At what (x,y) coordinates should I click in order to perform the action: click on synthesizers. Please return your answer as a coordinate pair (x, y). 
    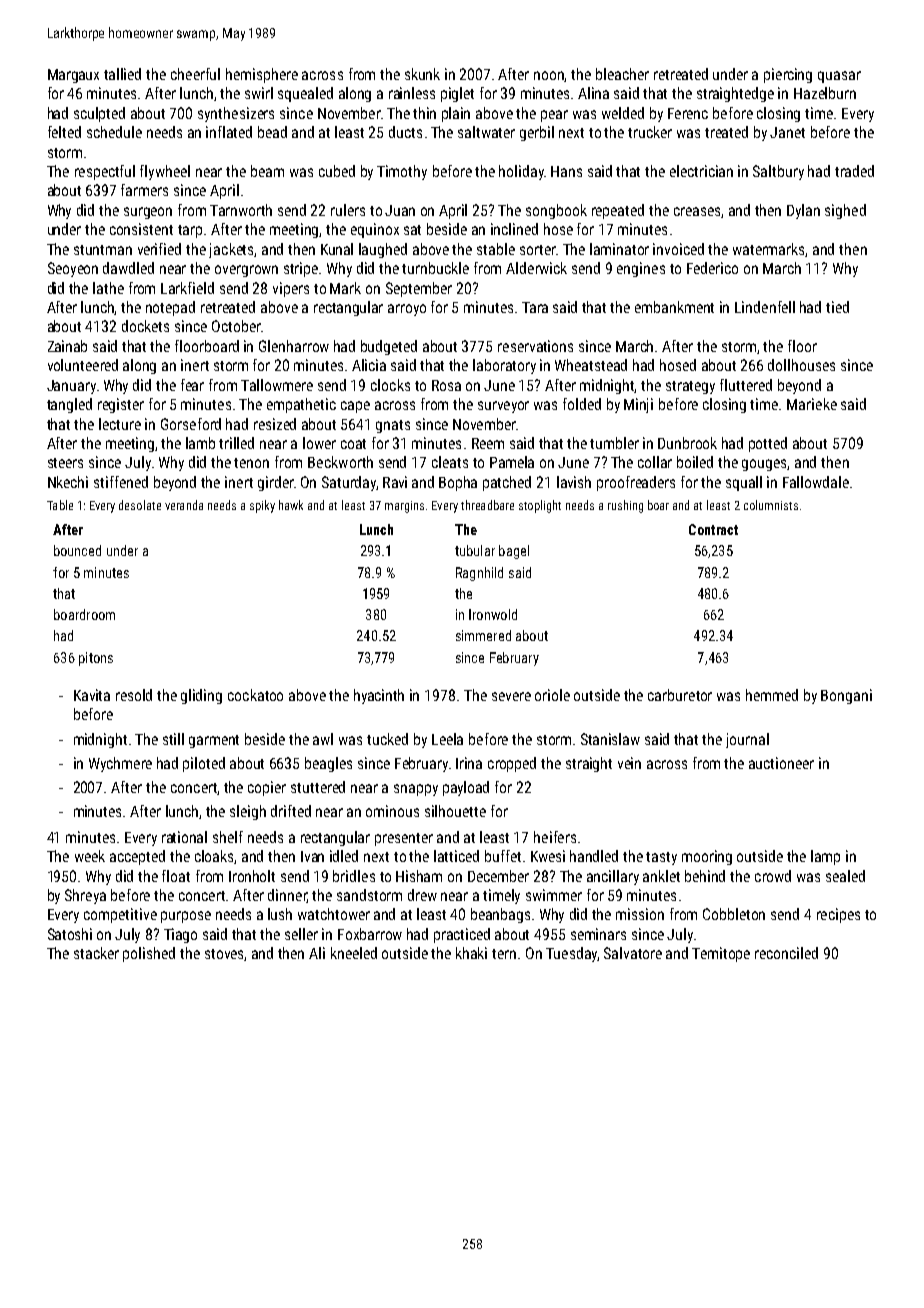
    Looking at the image, I should click on (236, 114).
